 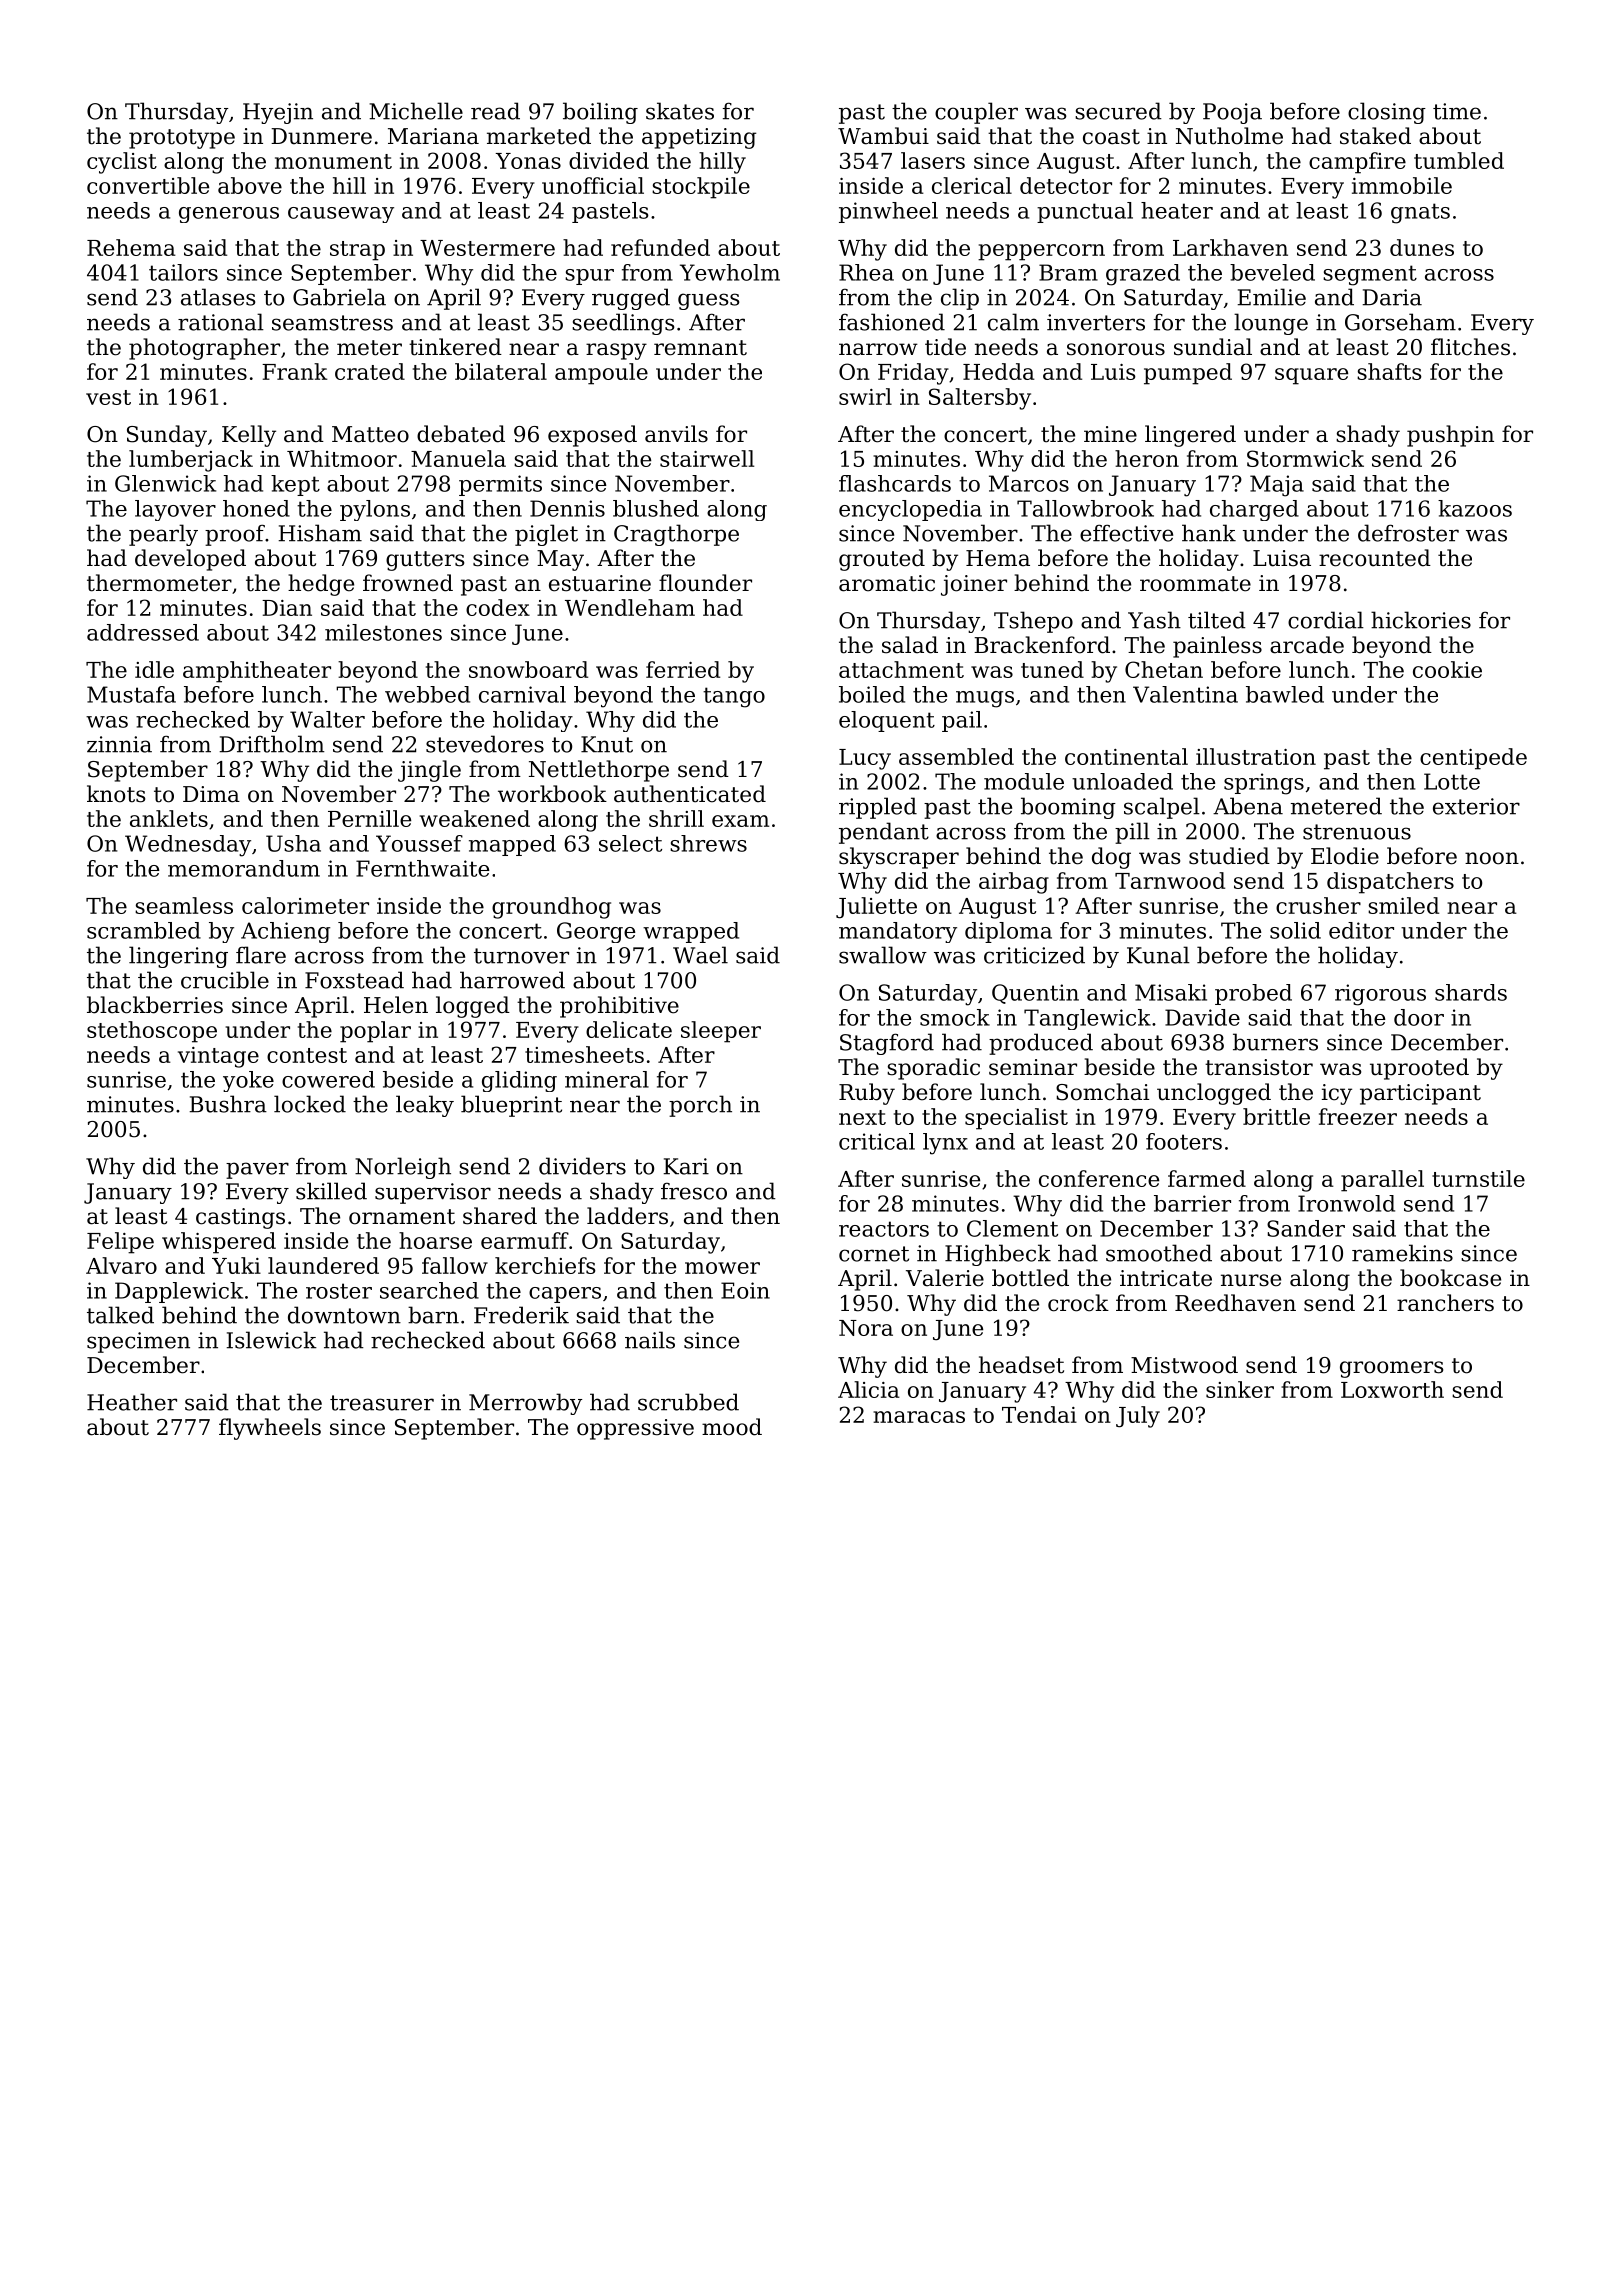 I want to click on flitches, so click(x=1470, y=347).
